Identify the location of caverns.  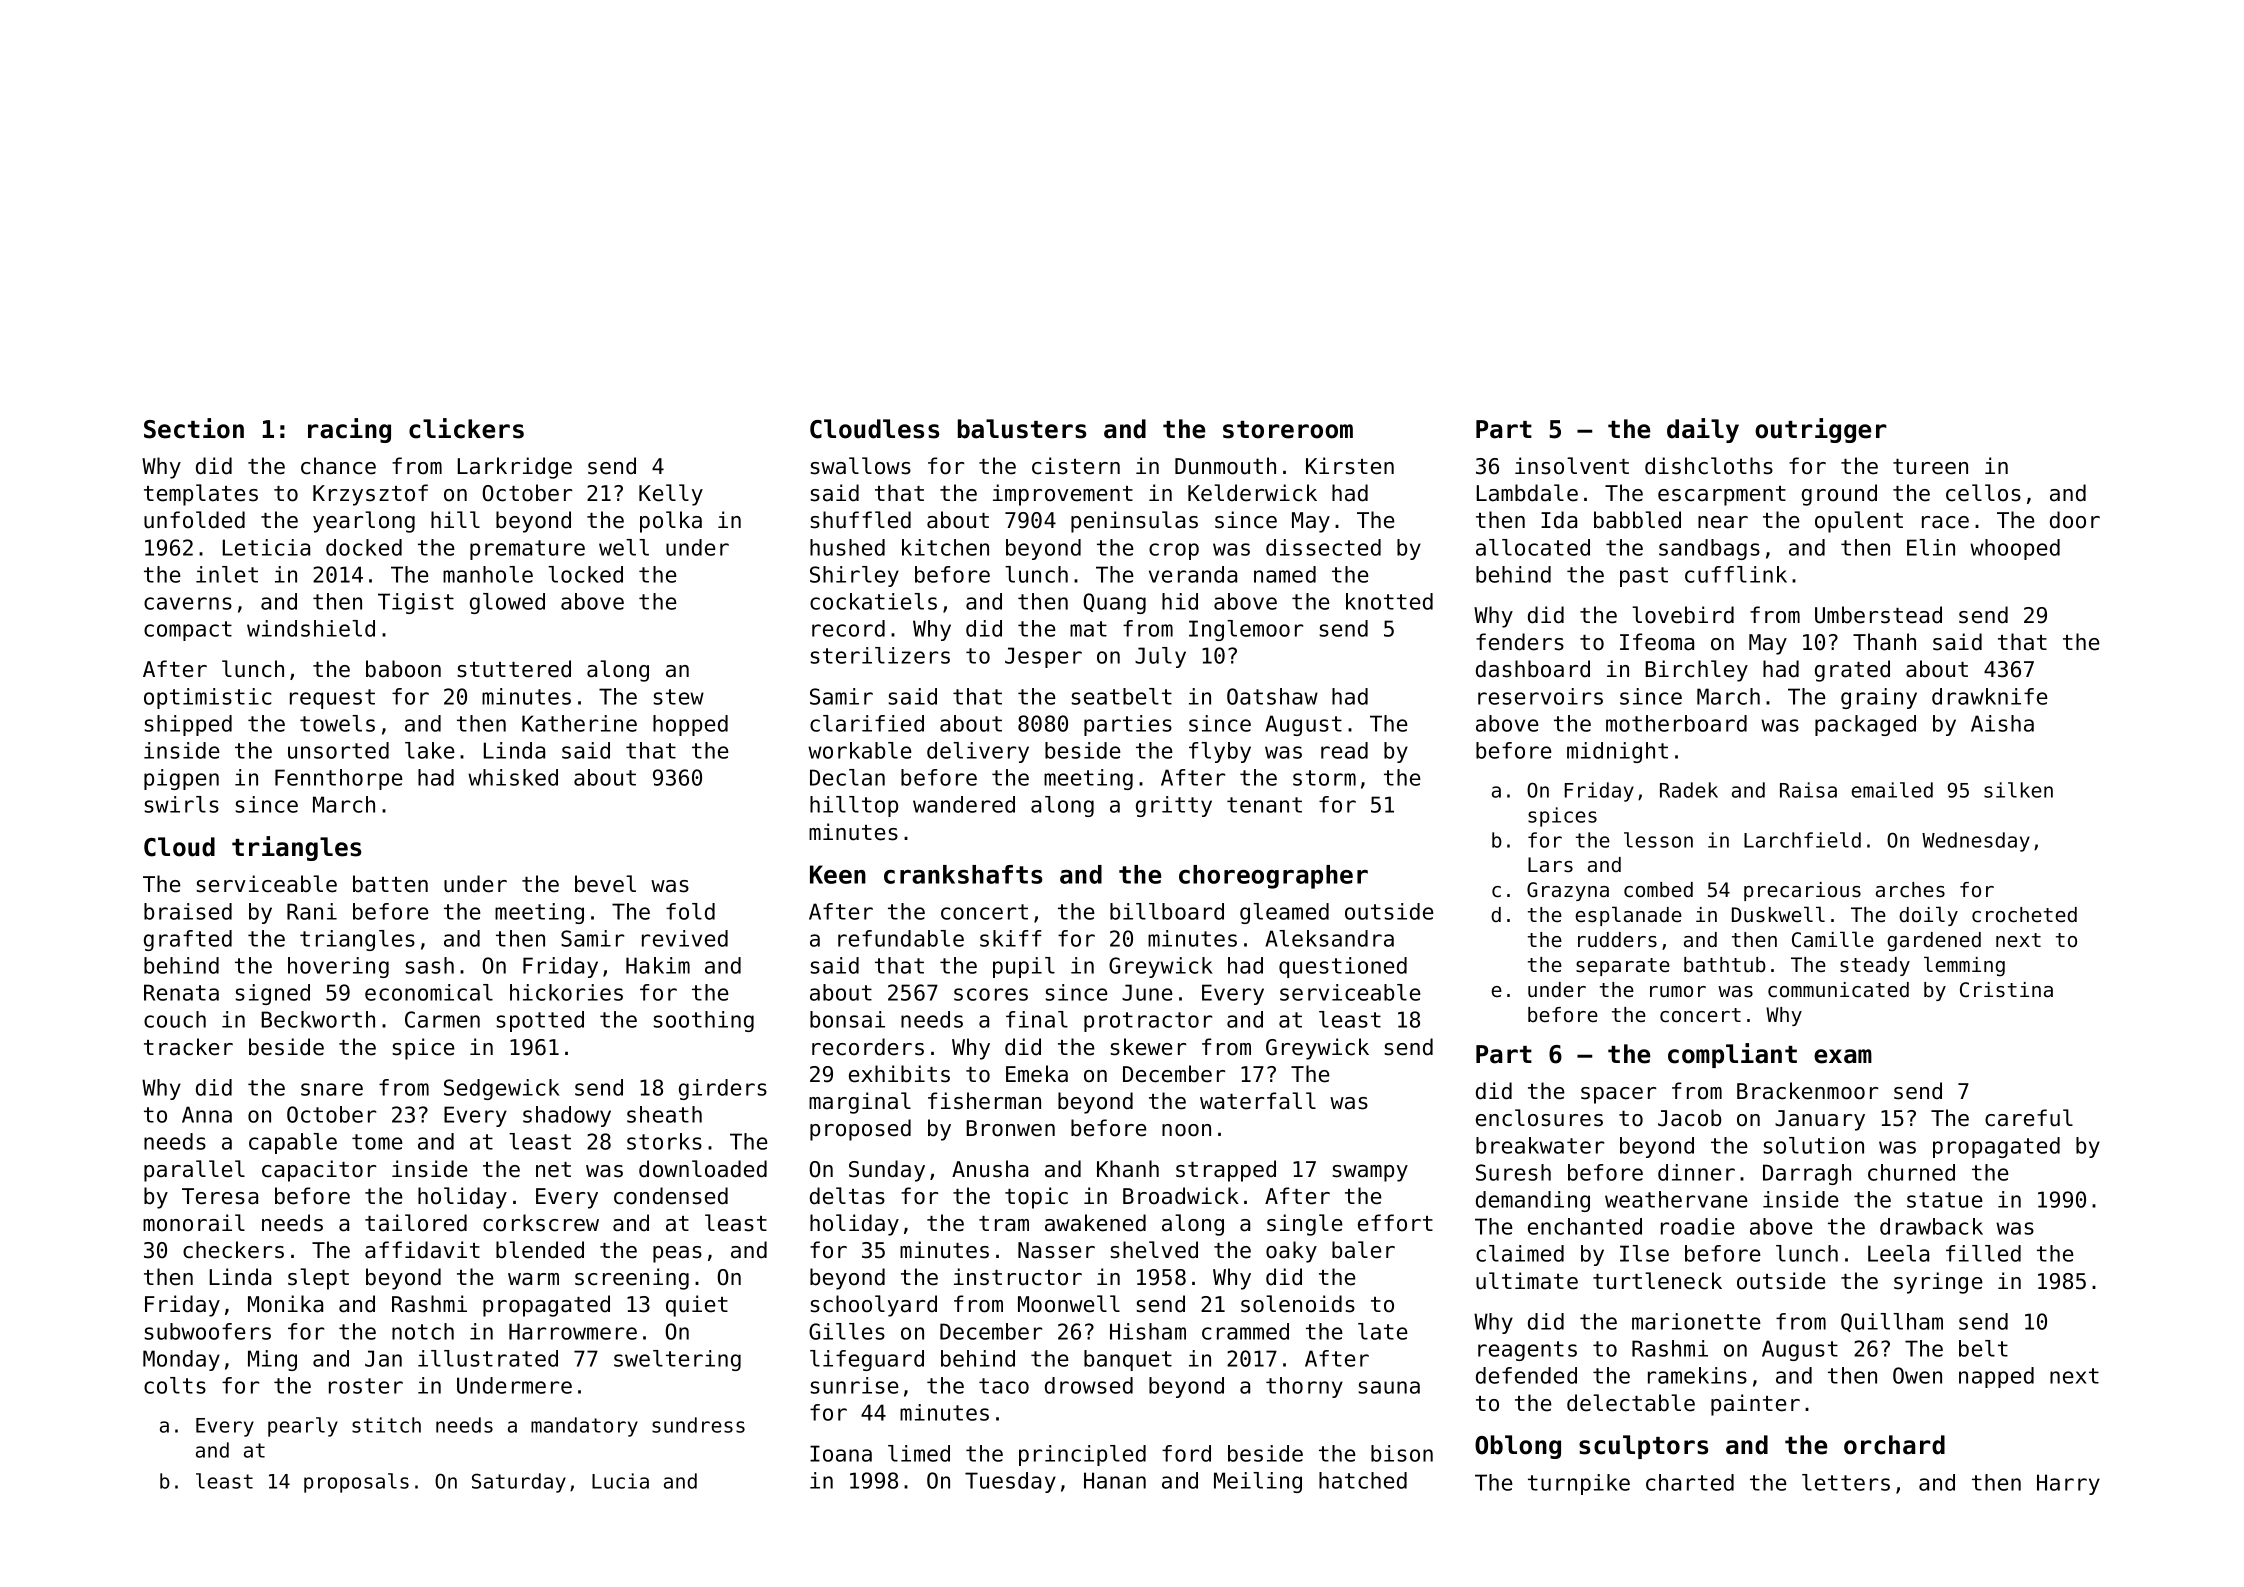
(188, 603).
